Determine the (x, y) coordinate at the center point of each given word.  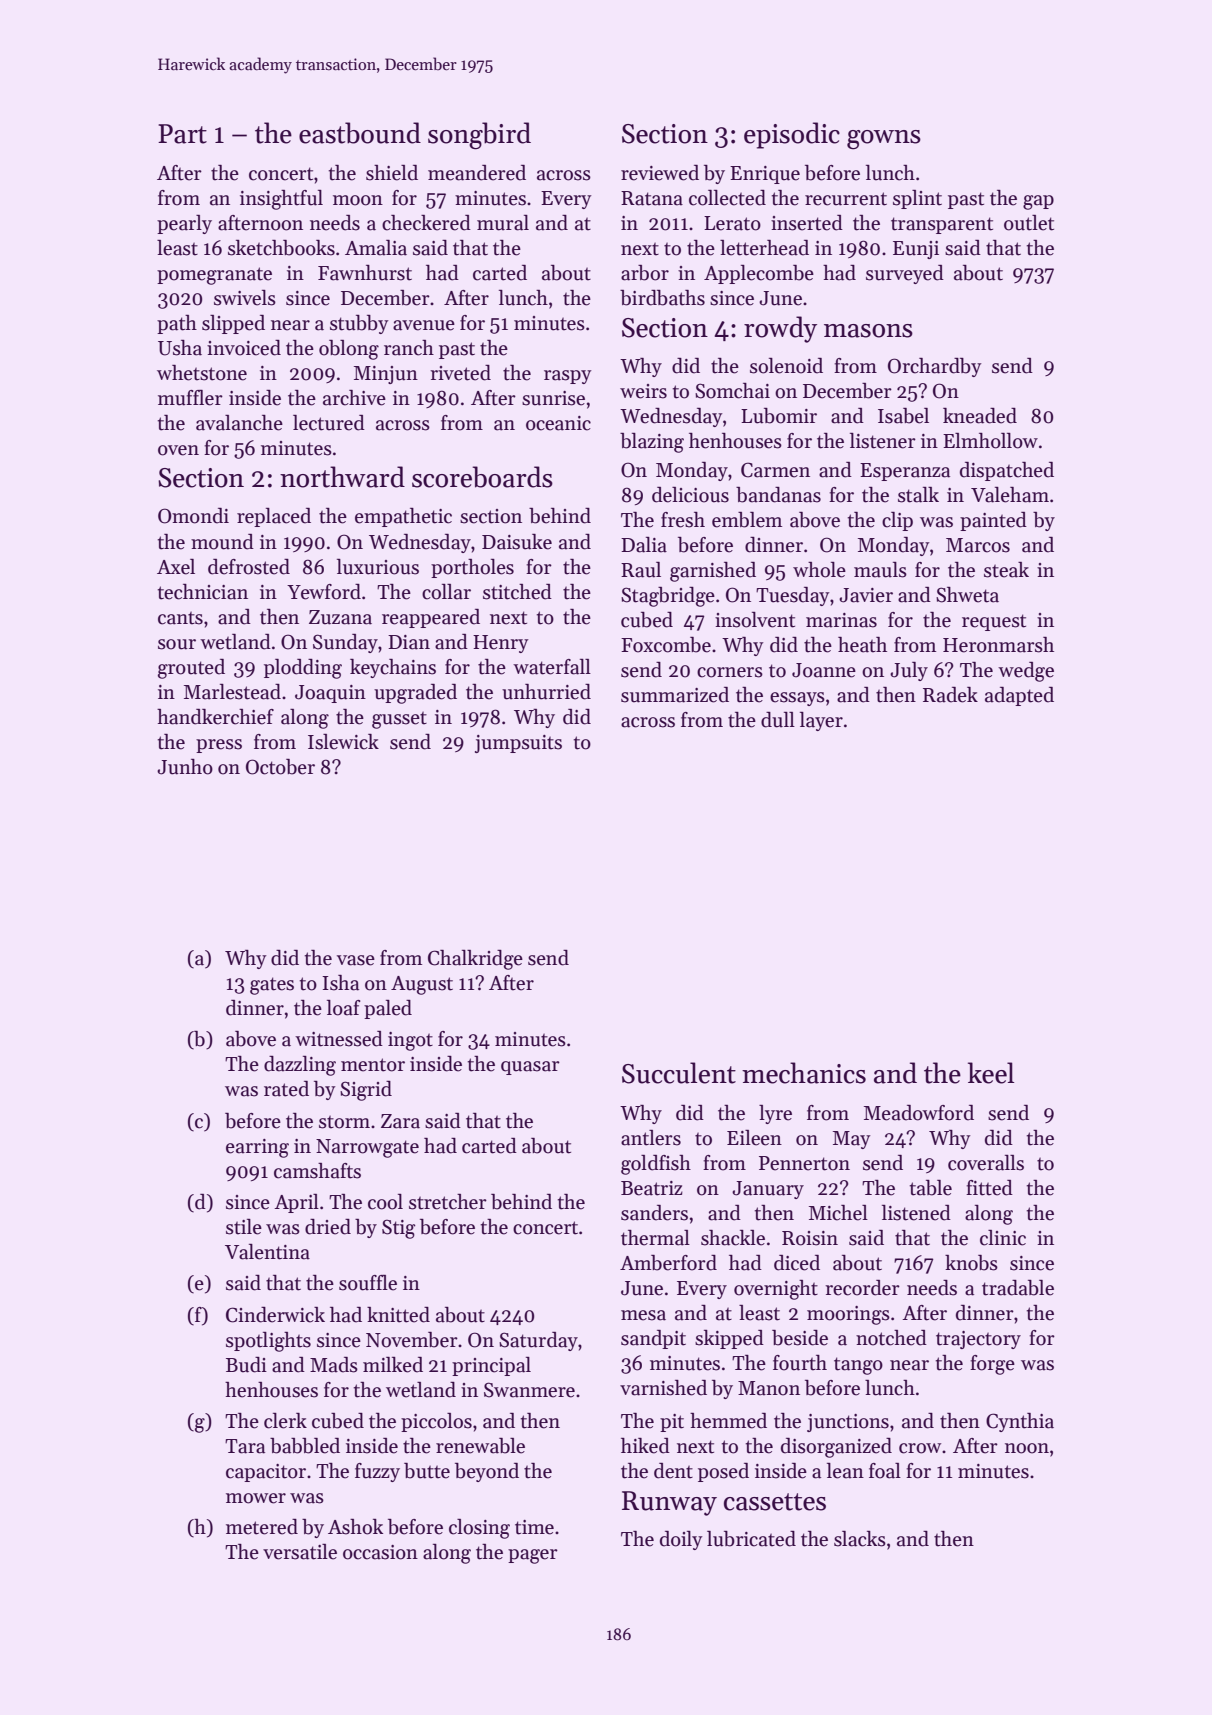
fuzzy (377, 1472)
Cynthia (1020, 1422)
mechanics (804, 1073)
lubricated (751, 1539)
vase (356, 960)
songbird (479, 136)
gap (1038, 202)
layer (821, 721)
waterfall (552, 667)
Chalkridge (475, 960)
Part (182, 134)
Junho (185, 767)
